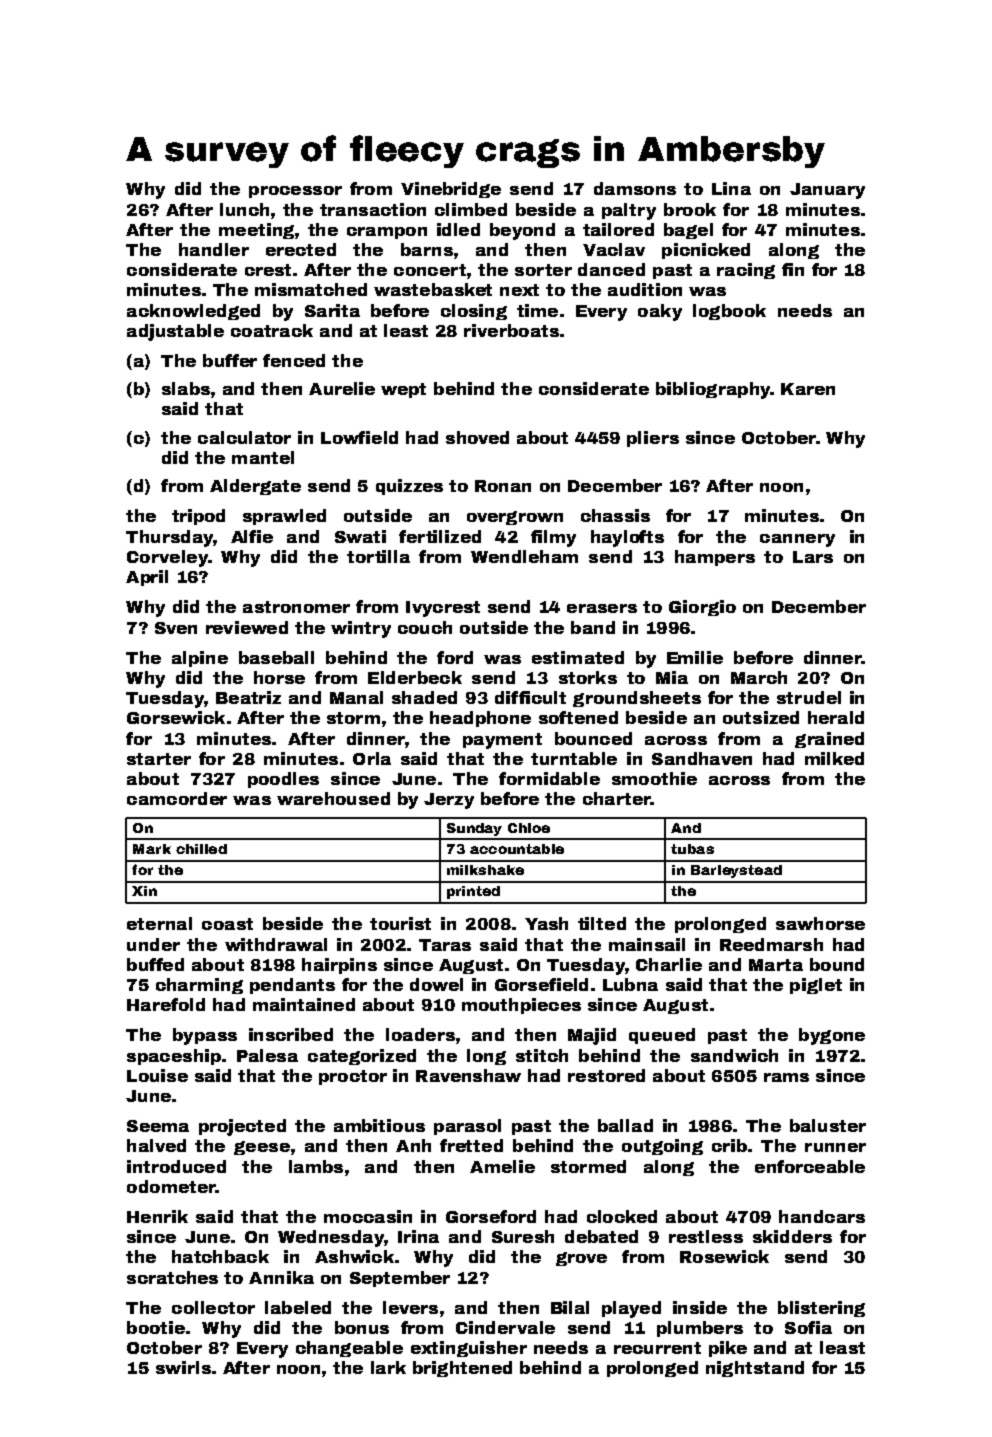 This image has height=1437, width=992. I want to click on ballad, so click(625, 1125).
